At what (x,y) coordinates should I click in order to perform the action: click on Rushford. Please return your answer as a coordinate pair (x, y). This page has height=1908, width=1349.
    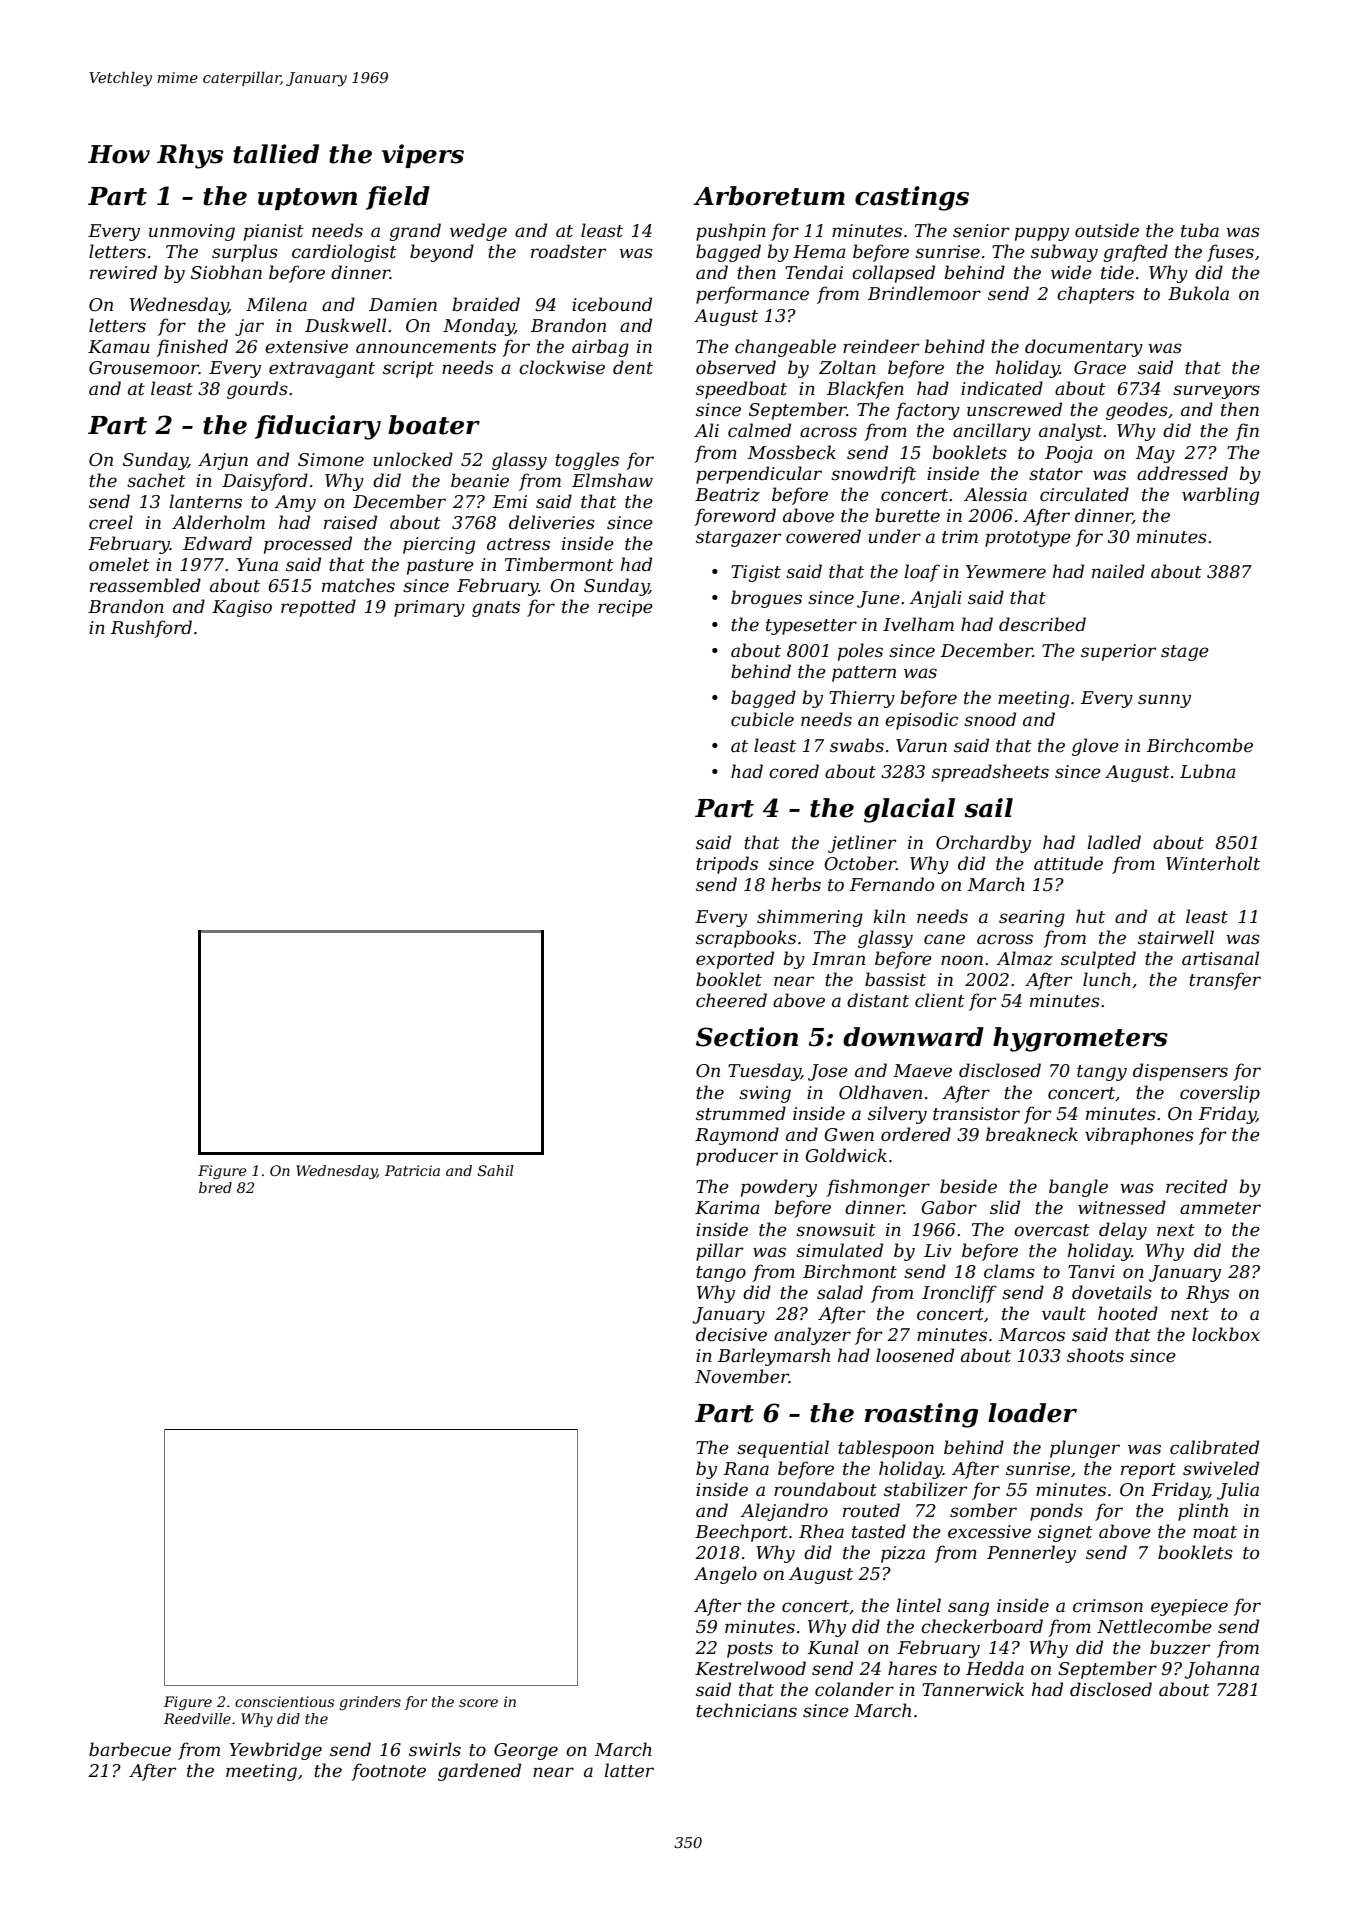
    Looking at the image, I should click on (151, 629).
